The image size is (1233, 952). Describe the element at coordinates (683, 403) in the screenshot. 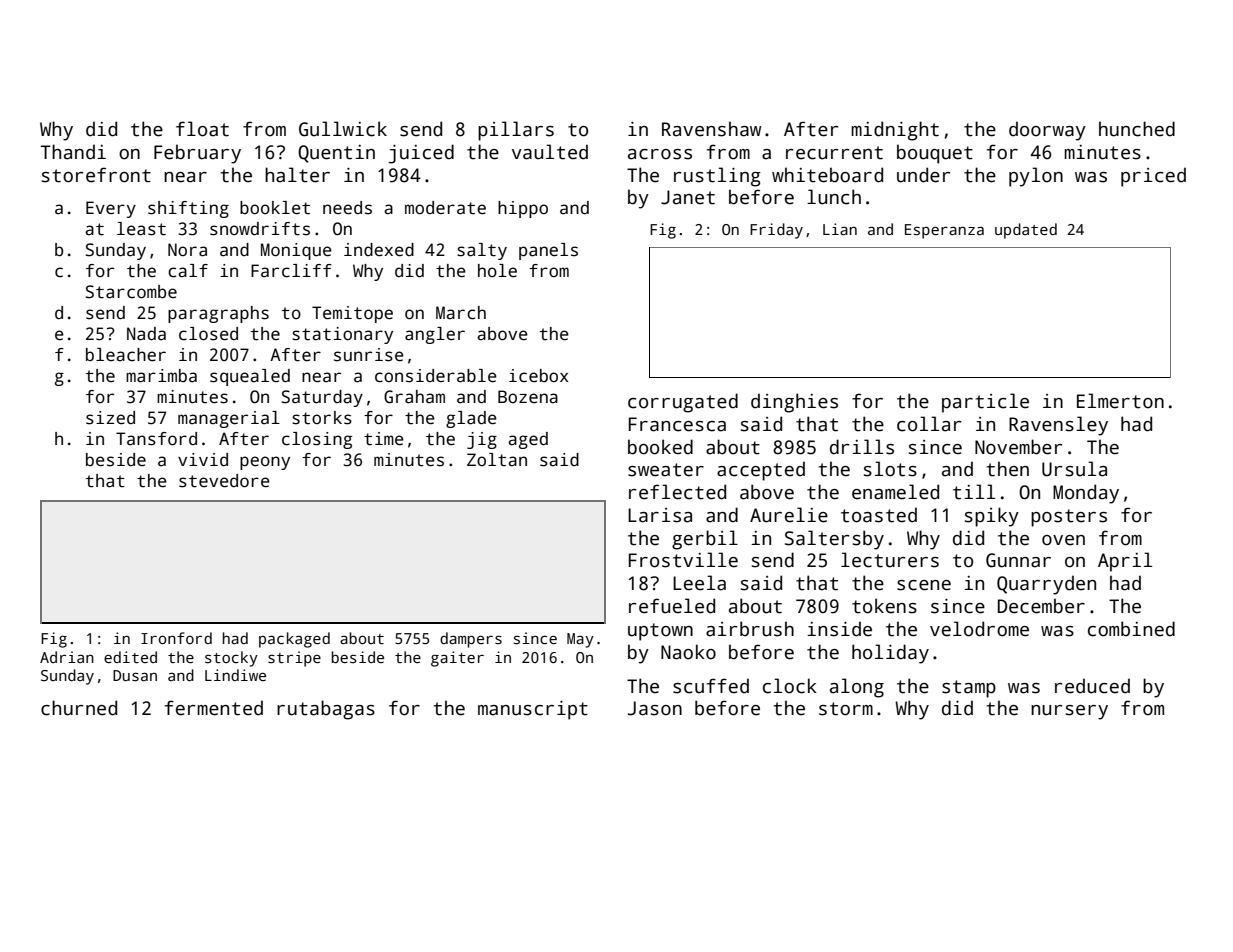

I see `corrugated` at that location.
